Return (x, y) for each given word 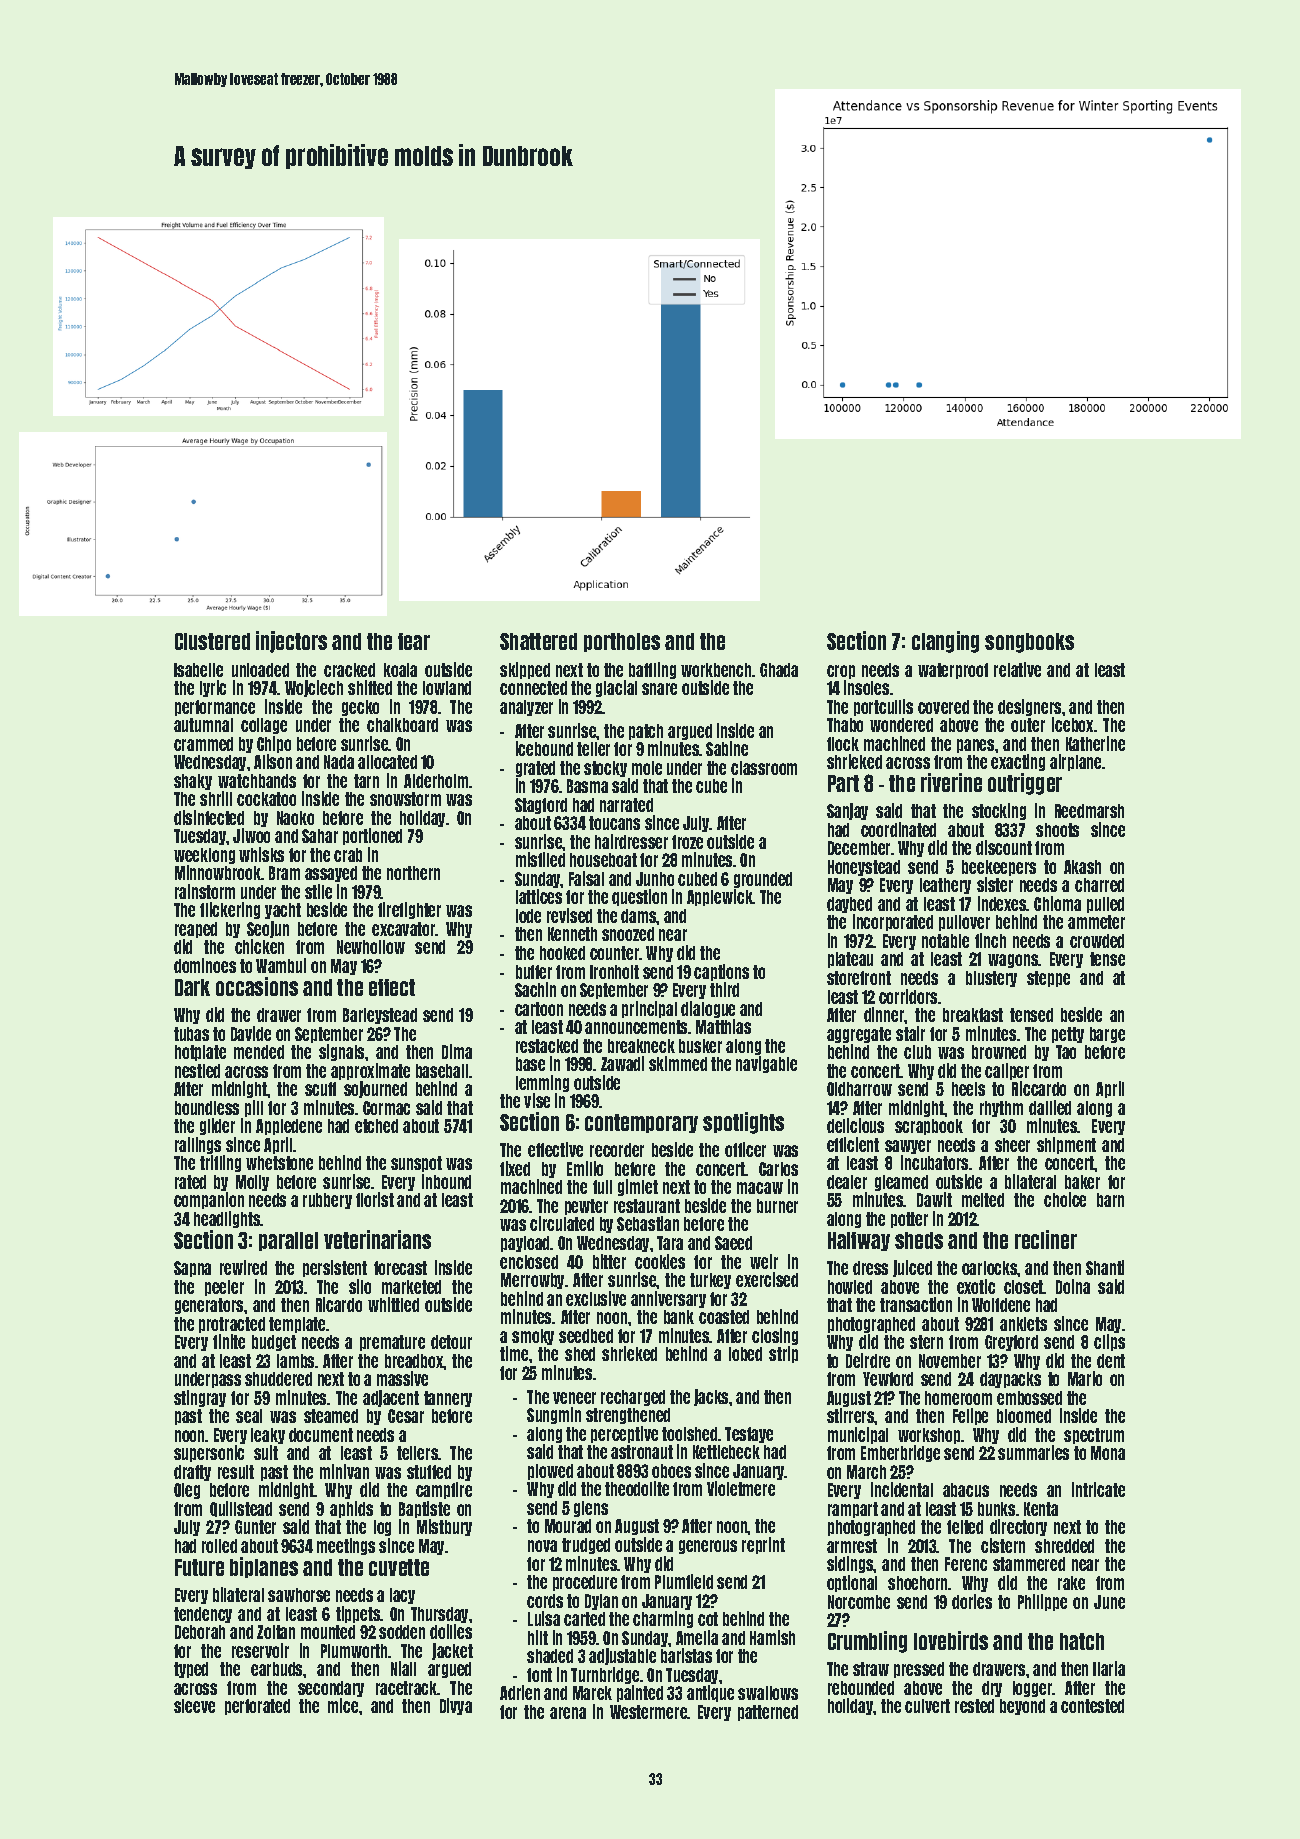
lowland (447, 688)
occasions (257, 986)
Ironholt (614, 972)
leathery (945, 886)
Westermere (649, 1712)
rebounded (861, 1688)
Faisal (586, 878)
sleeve (194, 1706)
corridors (908, 996)
